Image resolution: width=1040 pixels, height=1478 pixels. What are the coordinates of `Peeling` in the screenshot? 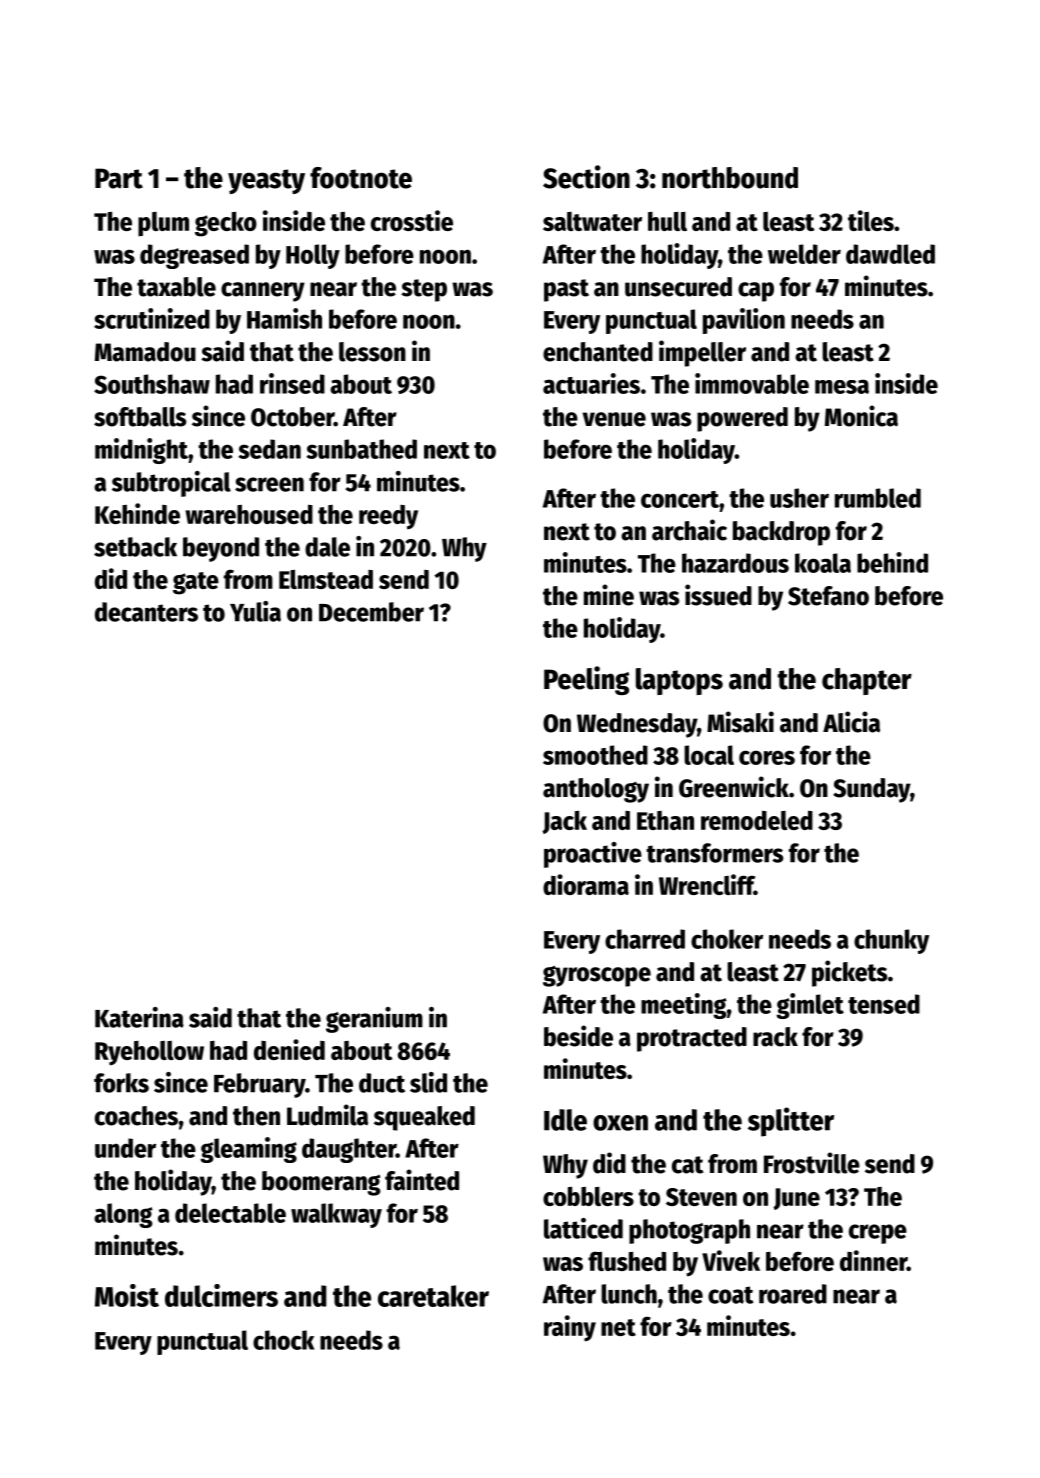 It's located at (586, 680).
